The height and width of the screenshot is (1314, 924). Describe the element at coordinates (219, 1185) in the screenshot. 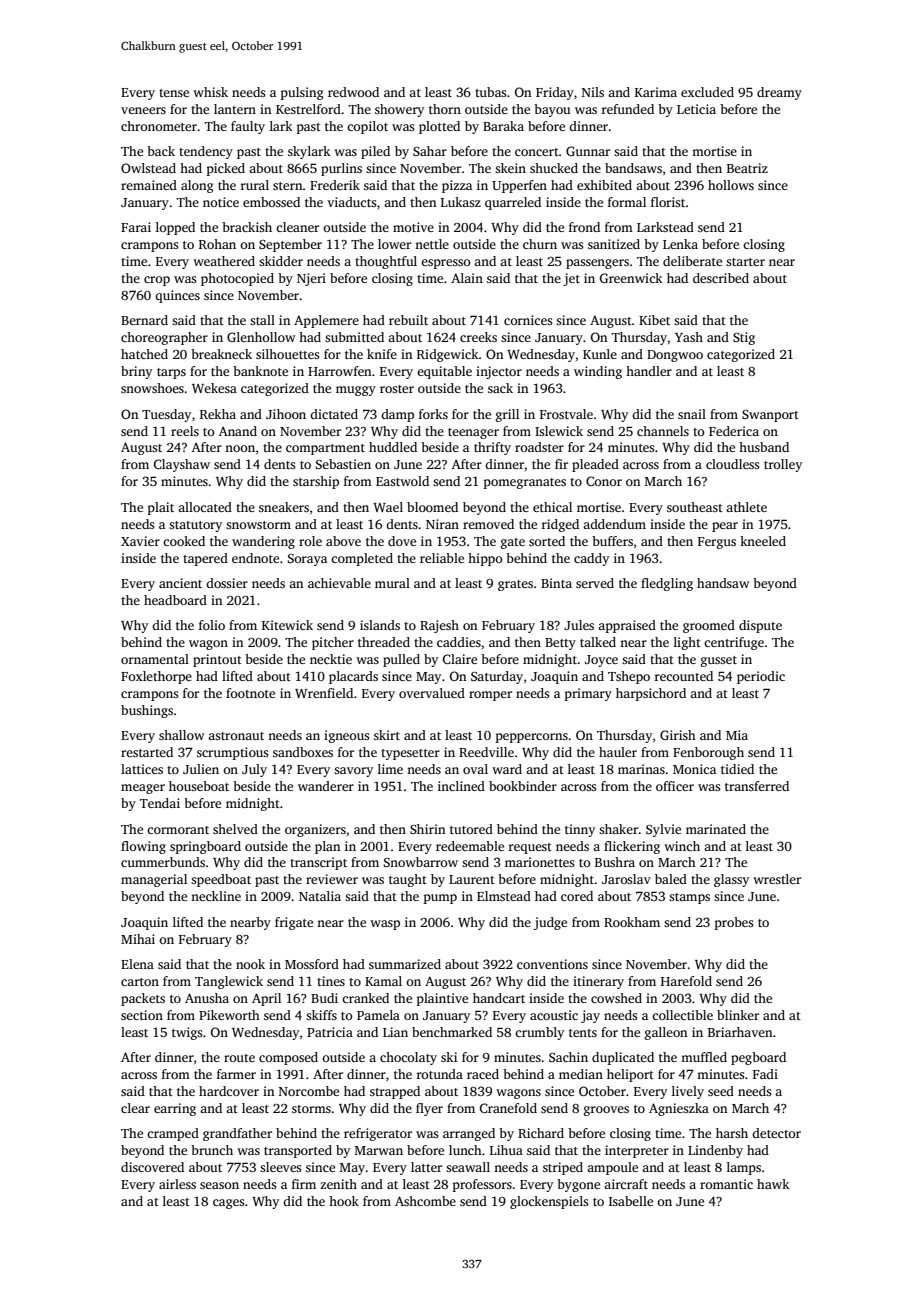

I see `season` at that location.
